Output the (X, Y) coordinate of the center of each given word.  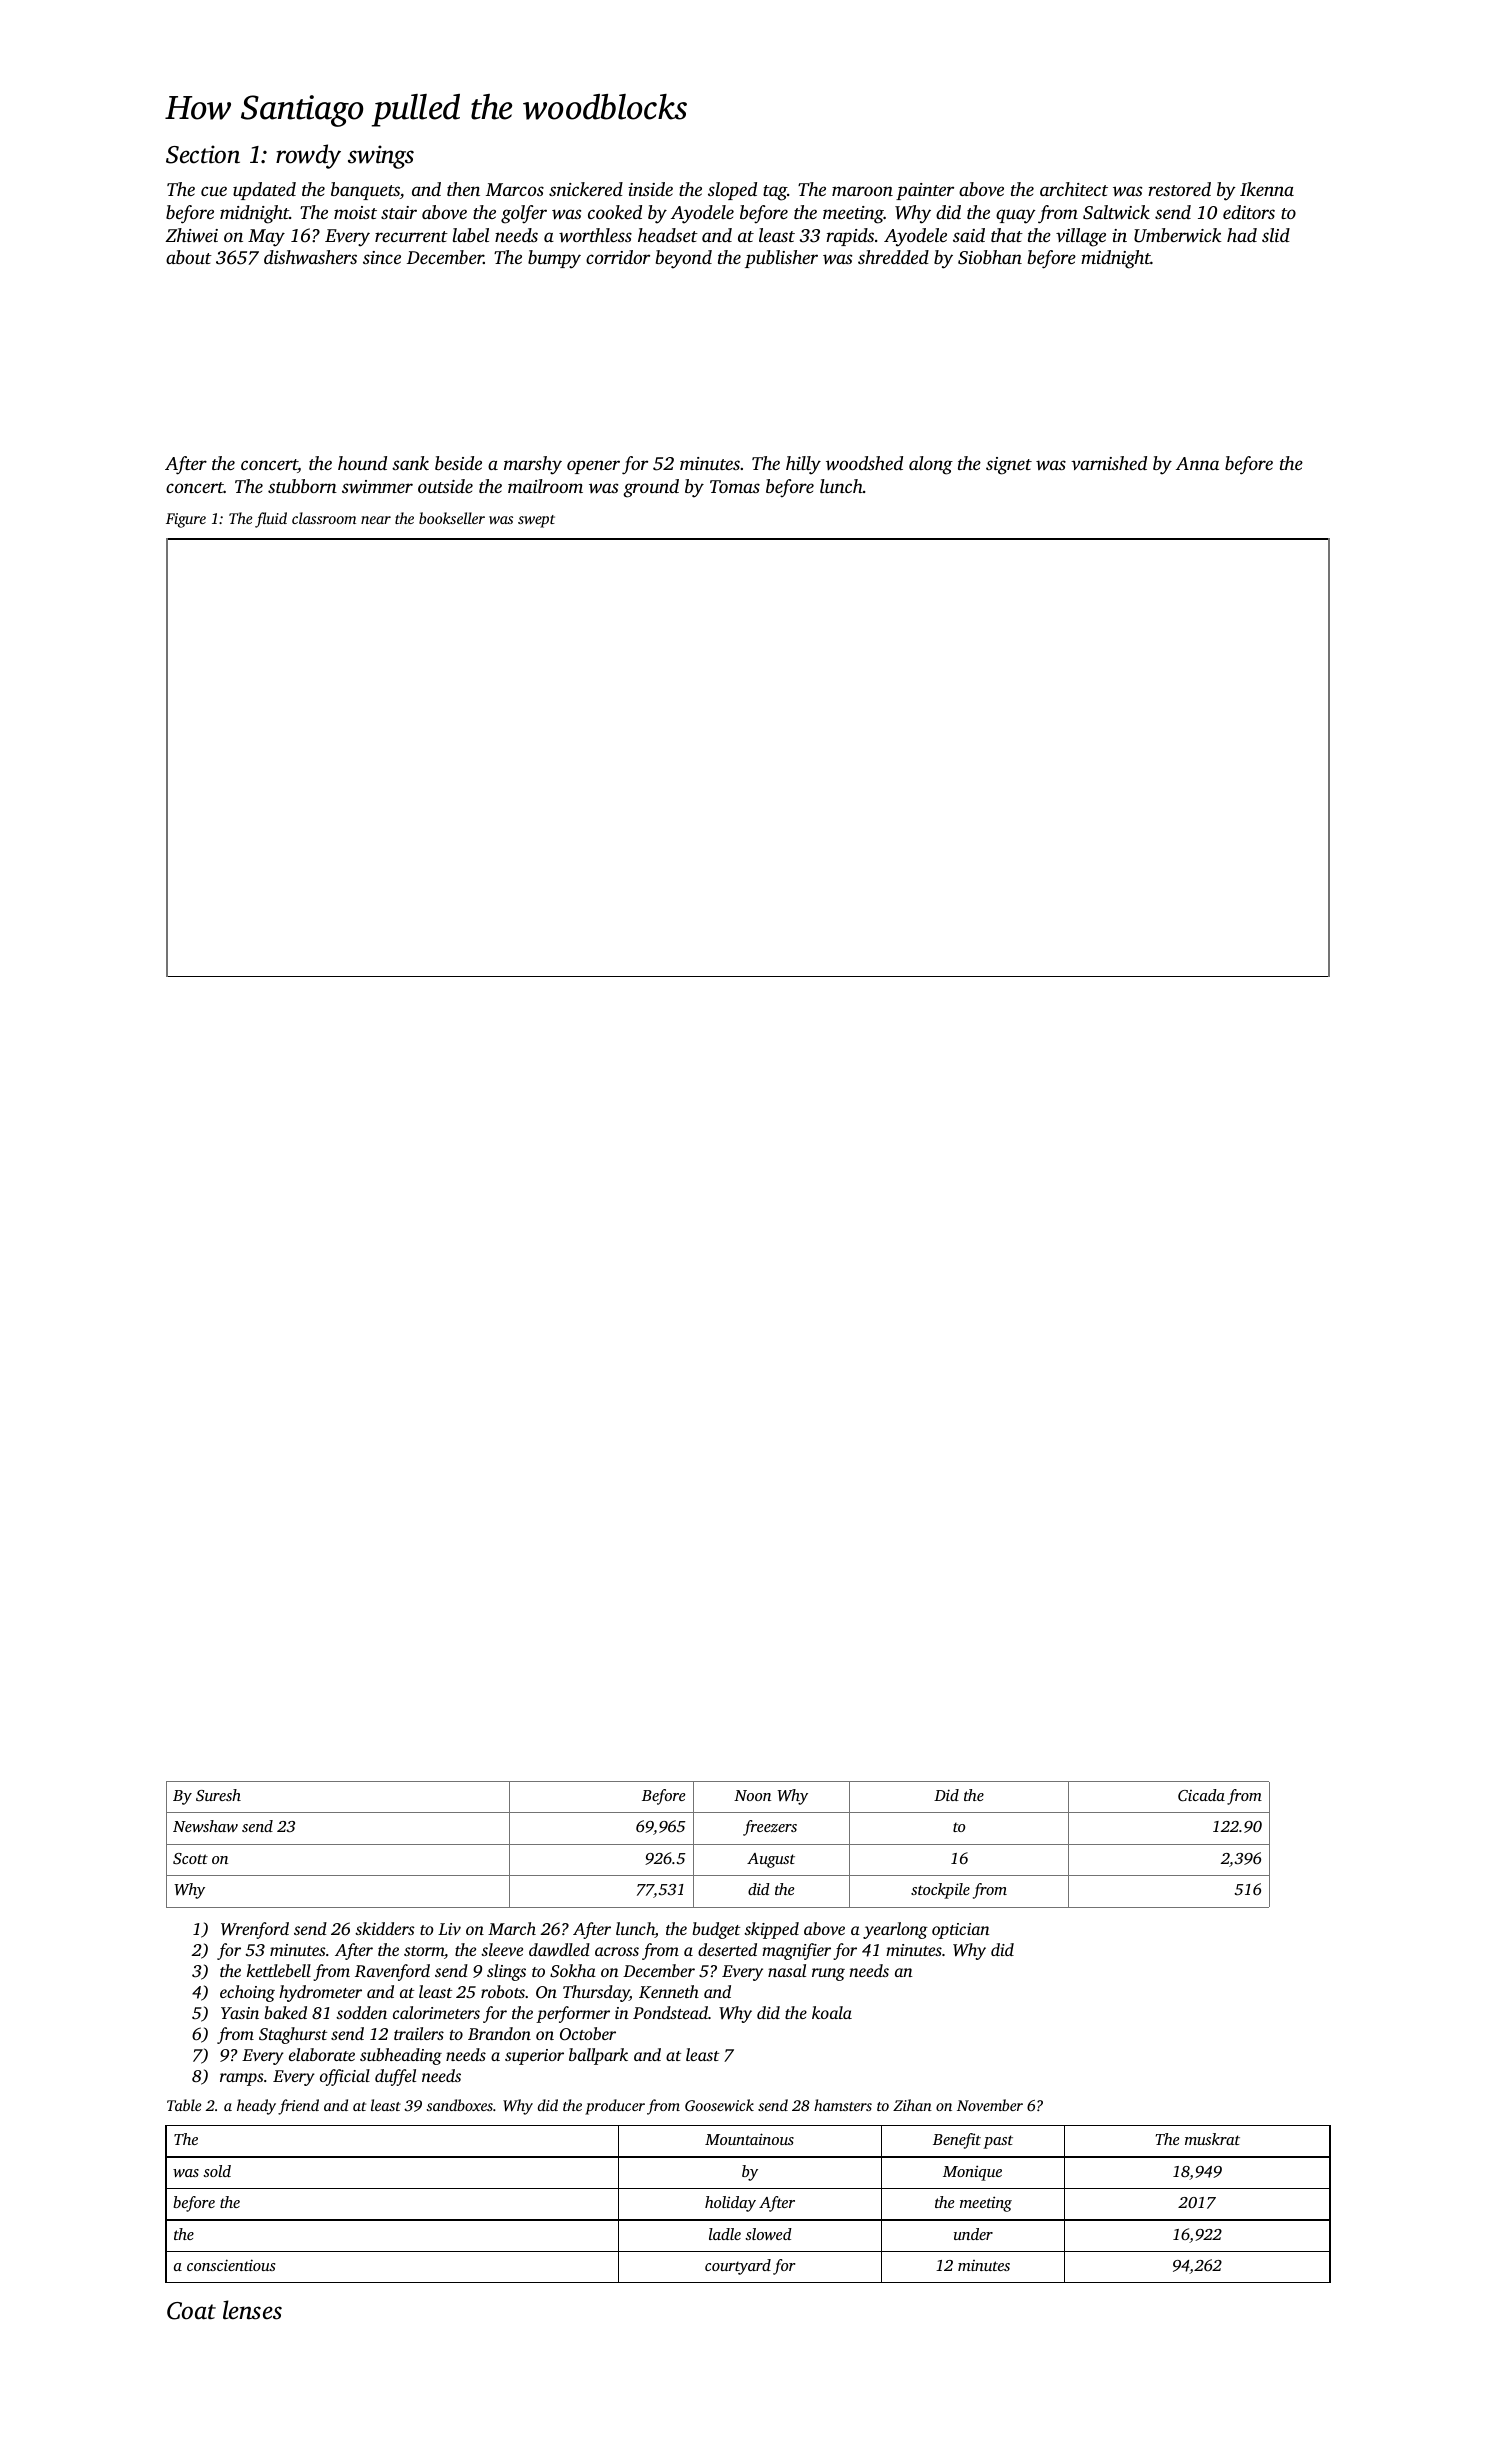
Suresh (218, 1795)
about (189, 257)
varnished (1109, 463)
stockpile (940, 1891)
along (931, 465)
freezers (770, 1828)
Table (184, 2105)
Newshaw (205, 1826)
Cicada (1201, 1795)
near (376, 520)
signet (1009, 466)
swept (536, 521)
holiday (730, 2204)
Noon (752, 1795)
